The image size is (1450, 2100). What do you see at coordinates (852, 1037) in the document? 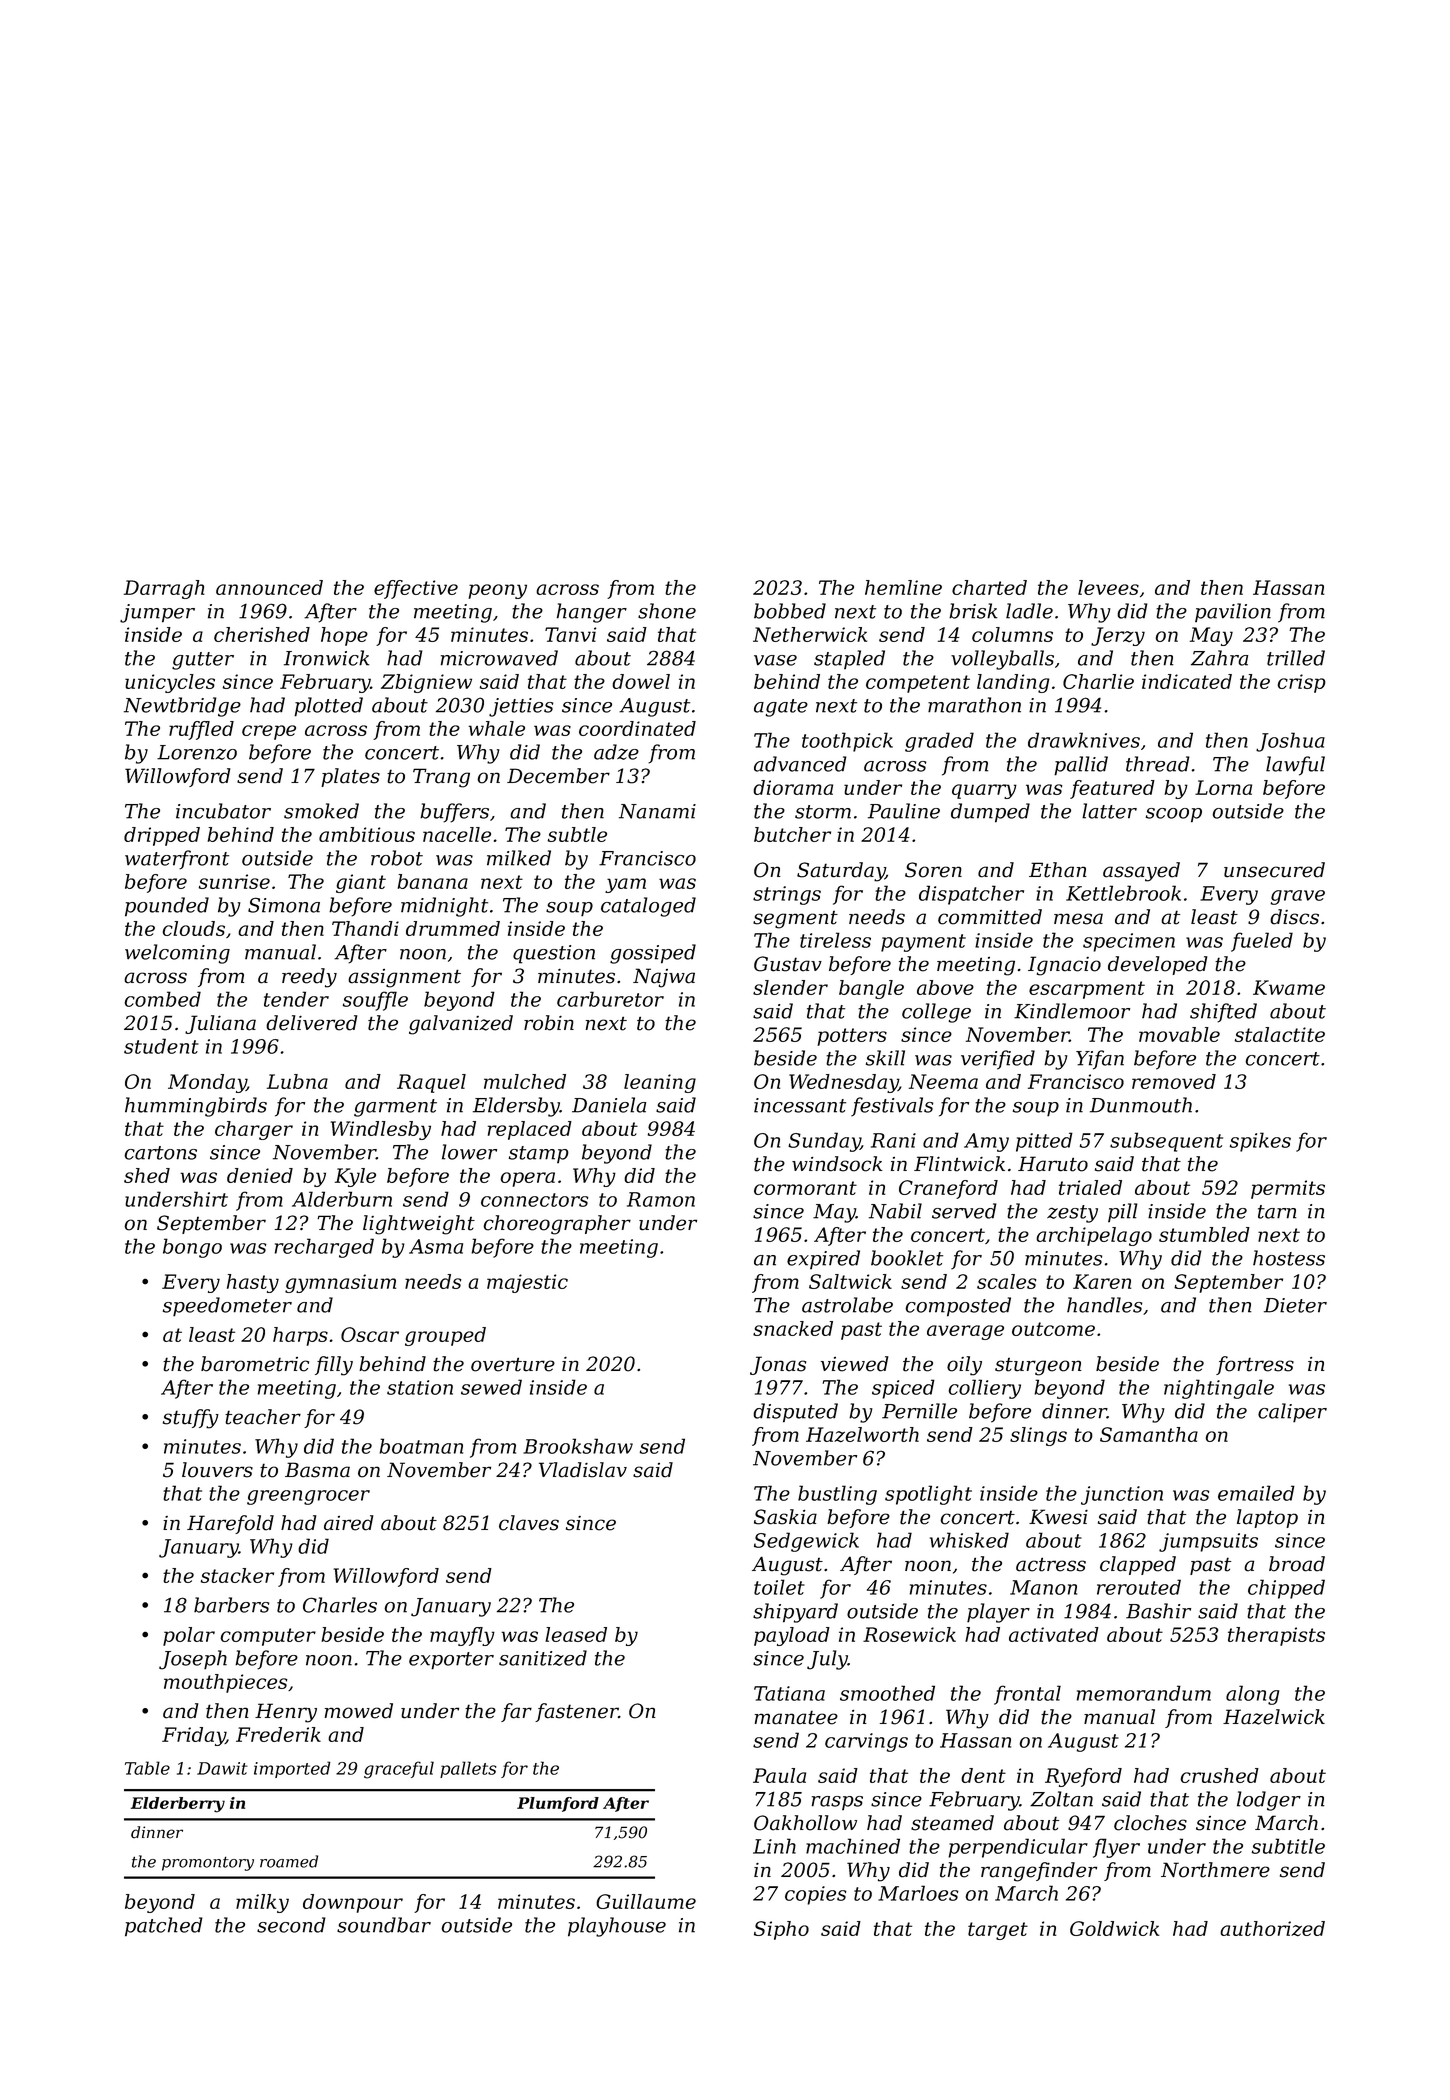
I see `potters` at bounding box center [852, 1037].
